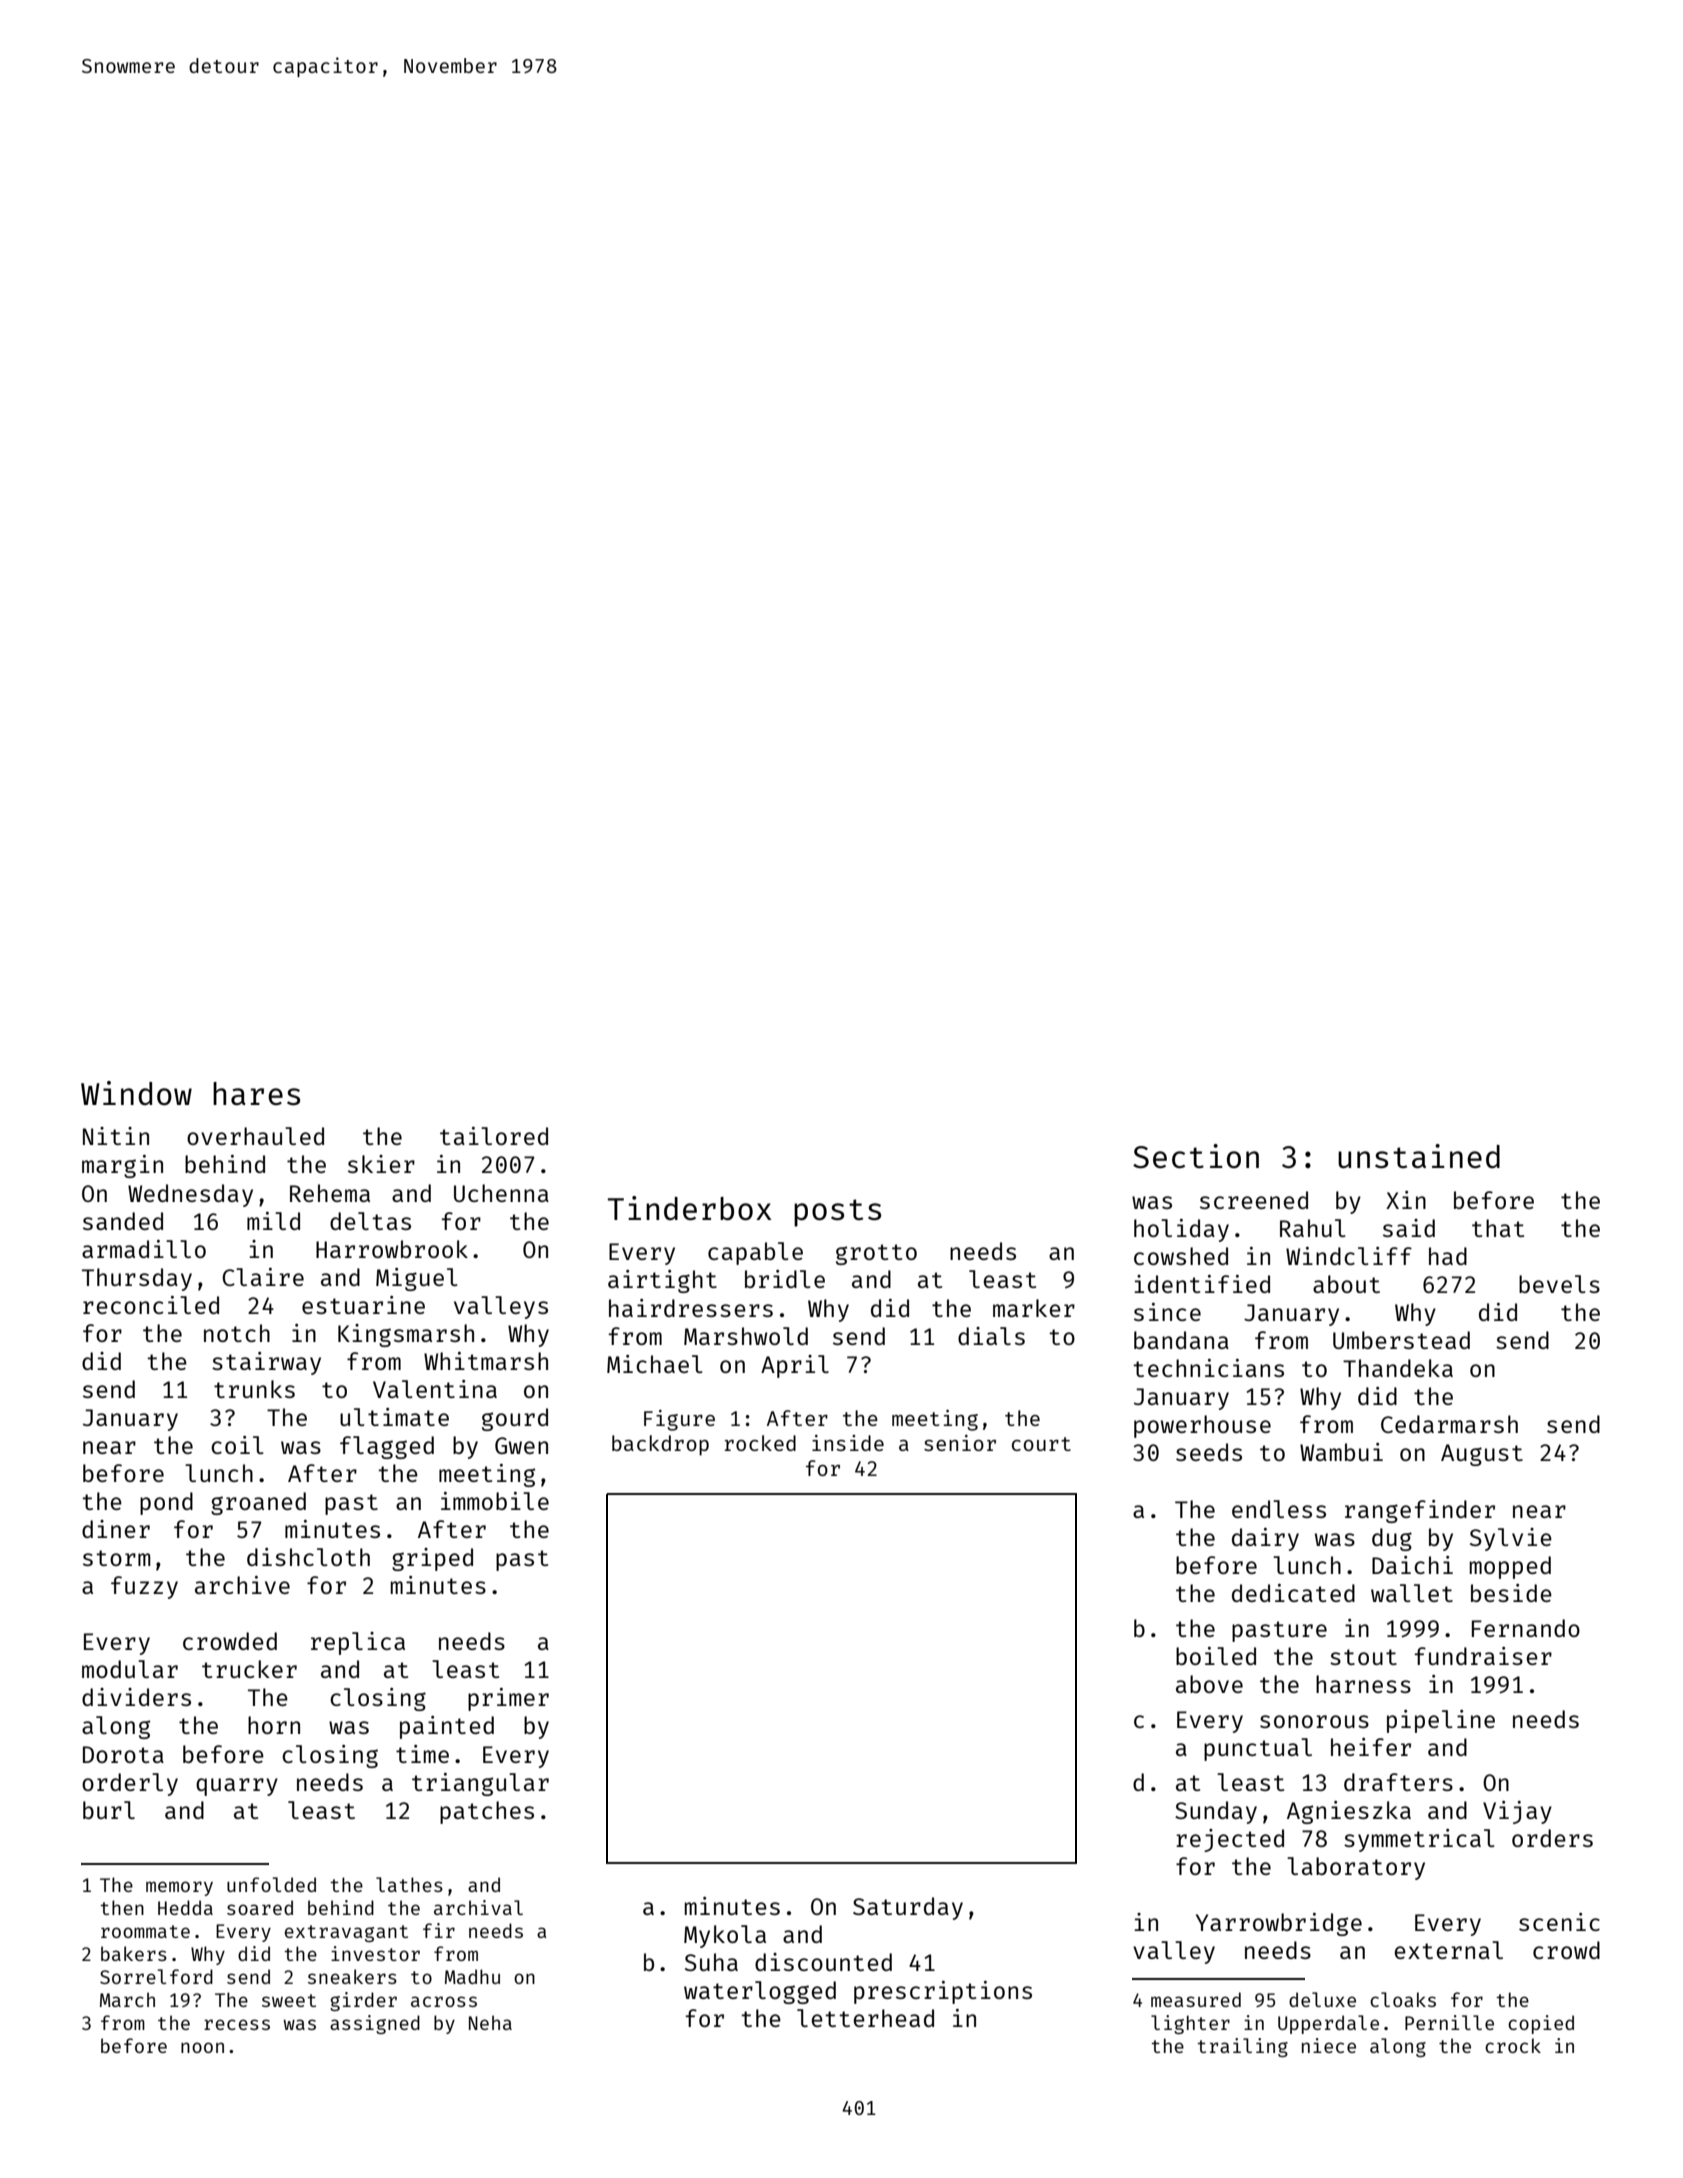 This screenshot has height=2178, width=1683. Describe the element at coordinates (249, 1669) in the screenshot. I see `trucker` at that location.
